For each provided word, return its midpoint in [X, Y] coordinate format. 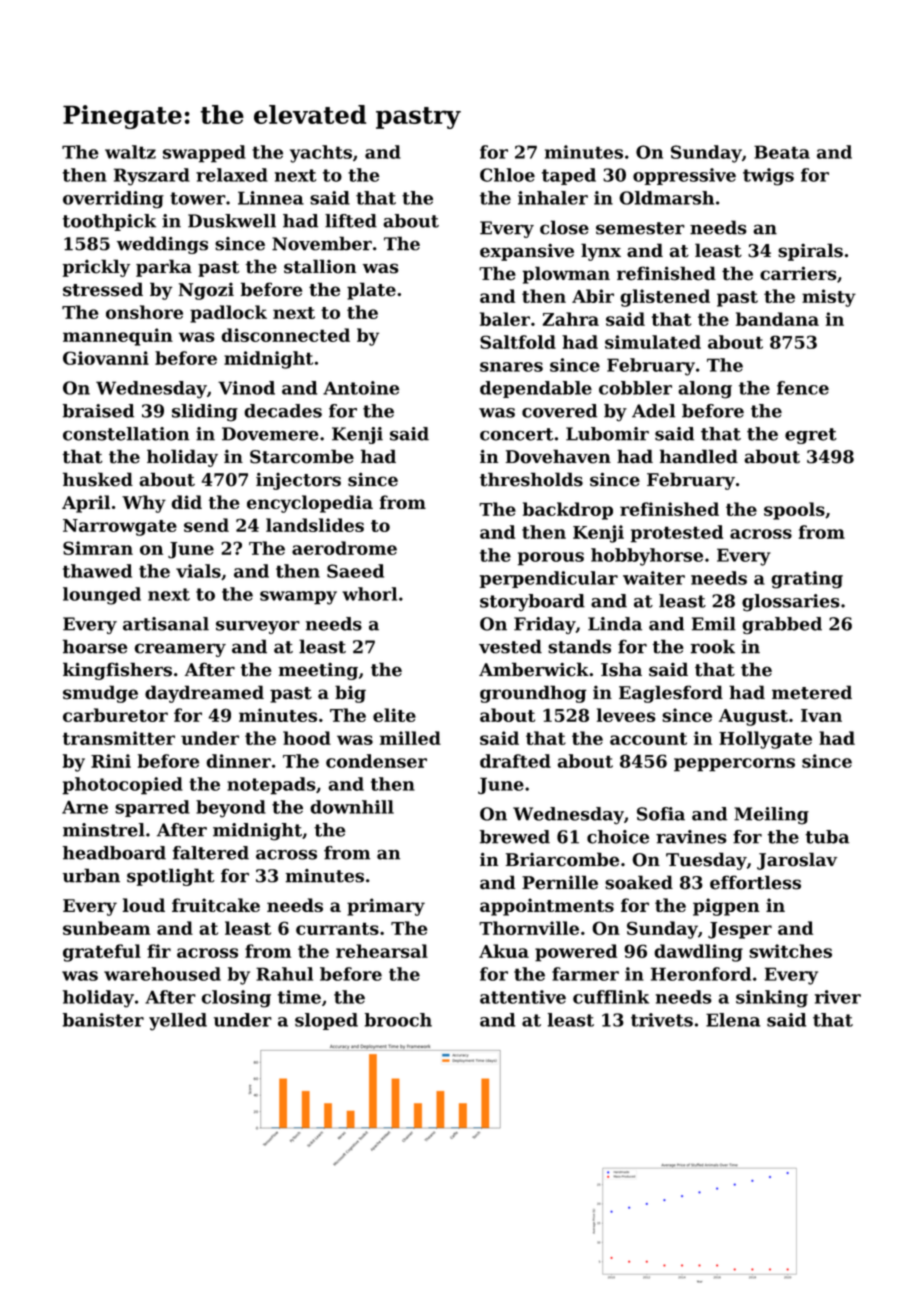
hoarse [95, 646]
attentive [523, 997]
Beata [782, 152]
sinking [772, 999]
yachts [321, 154]
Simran [98, 548]
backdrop [568, 511]
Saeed [355, 571]
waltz [130, 152]
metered [812, 692]
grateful [102, 953]
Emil [714, 624]
